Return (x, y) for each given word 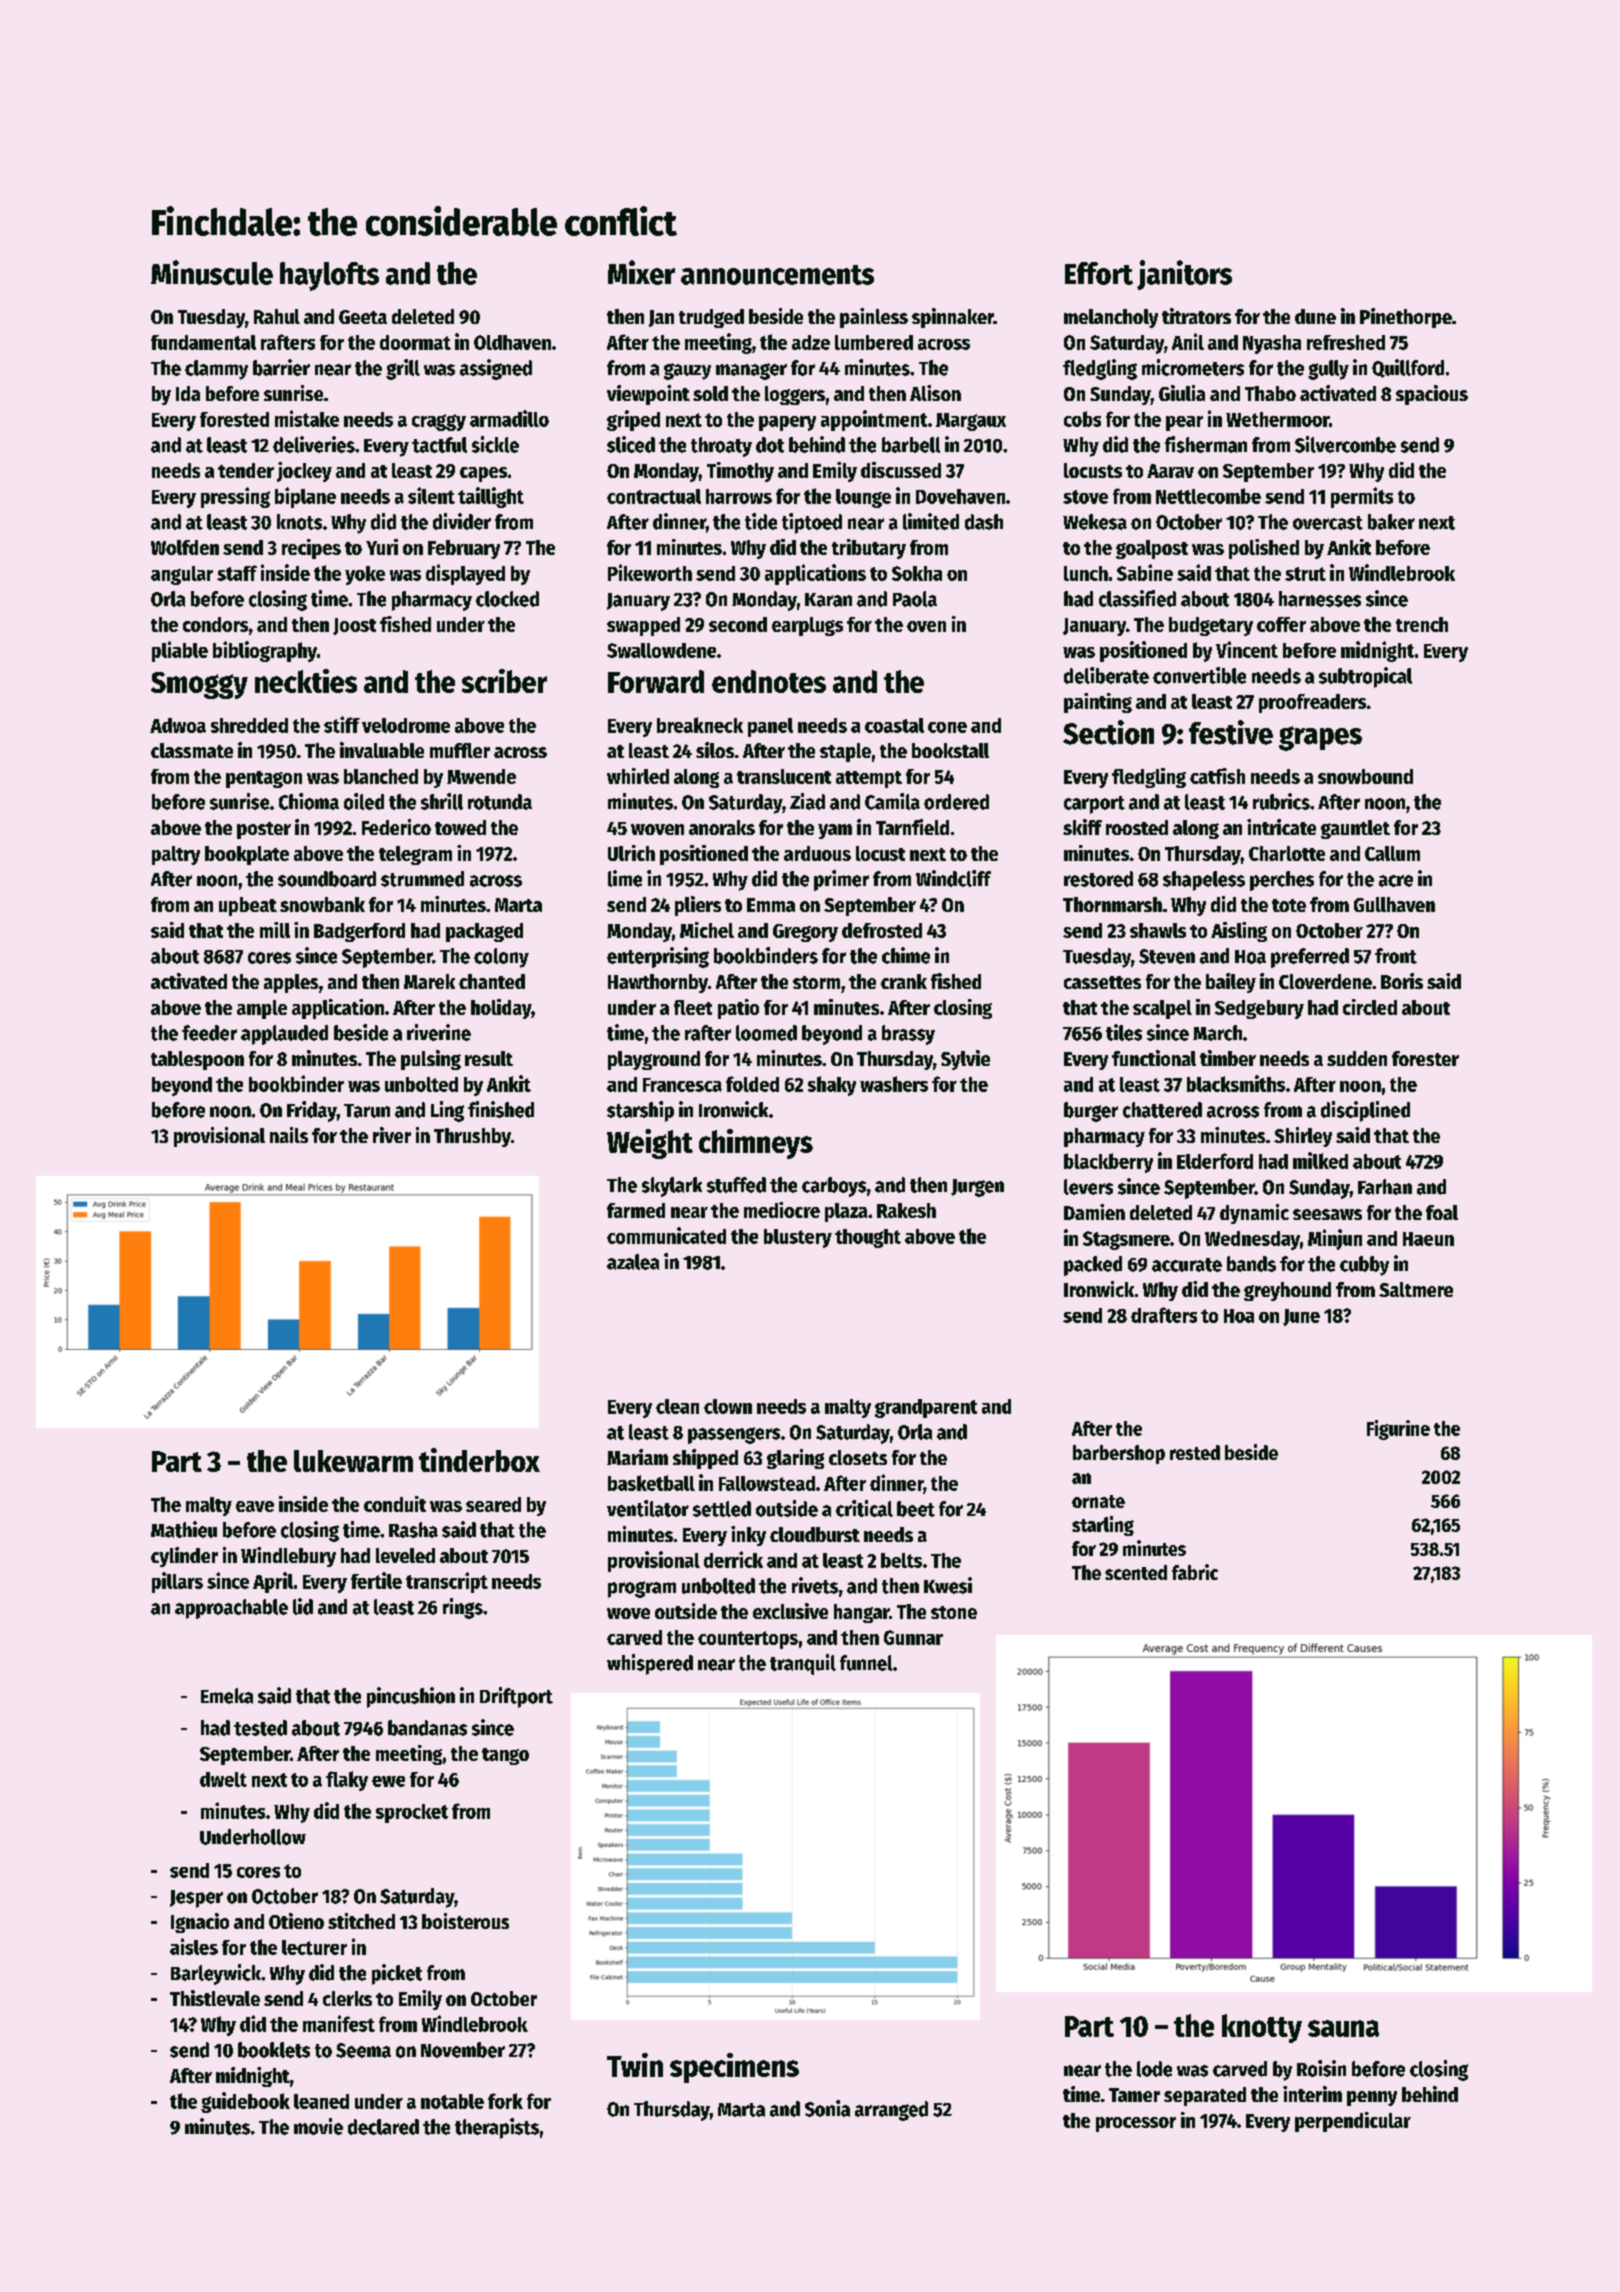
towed (460, 827)
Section (1108, 732)
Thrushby (472, 1137)
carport (1094, 805)
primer (841, 880)
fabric (1195, 1572)
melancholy (1111, 318)
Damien (1094, 1212)
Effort (1099, 273)
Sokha (917, 573)
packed (1093, 1266)
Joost (354, 626)
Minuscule (212, 272)
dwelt (223, 1779)
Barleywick (216, 1974)
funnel (866, 1663)
